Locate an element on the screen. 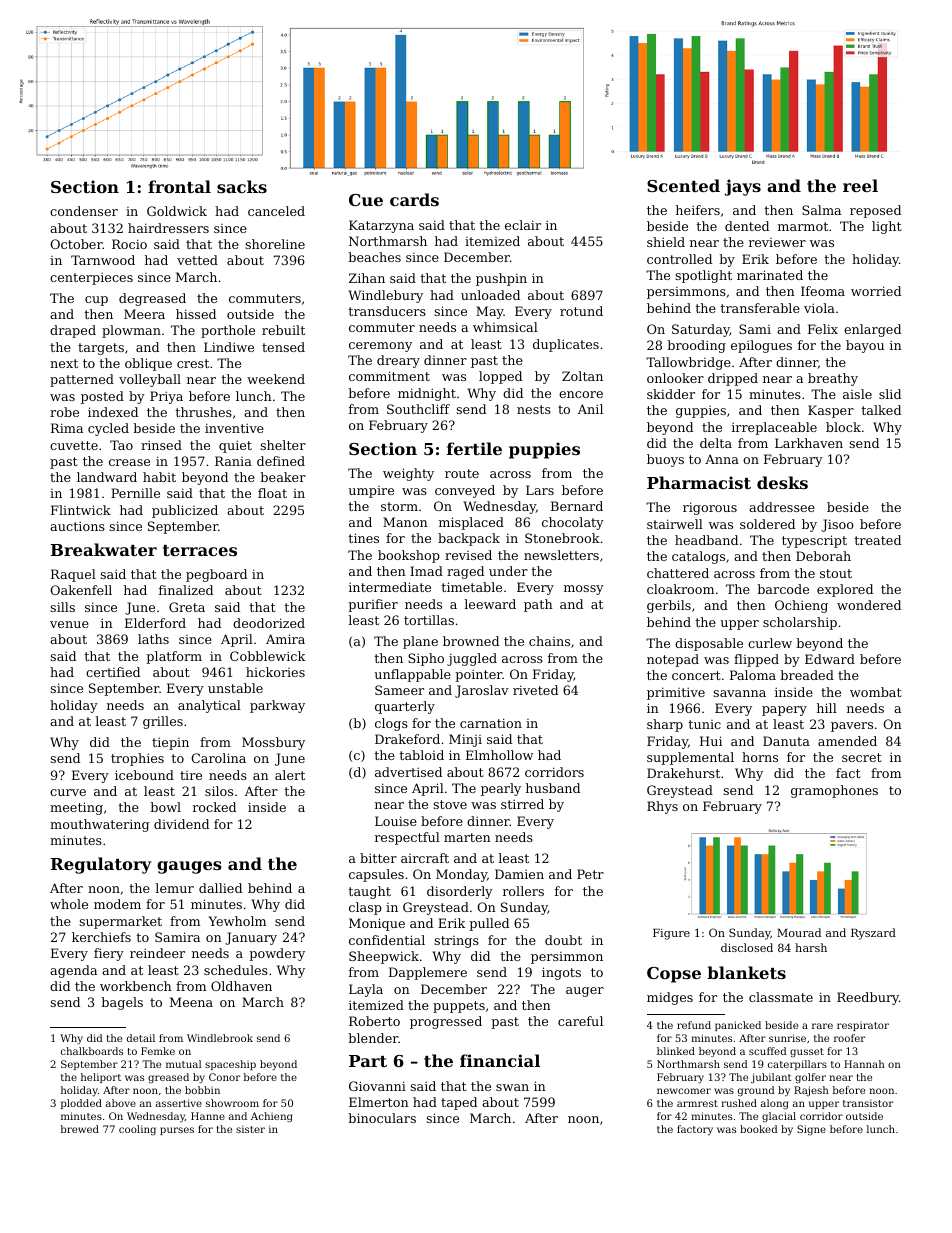 The image size is (952, 1233). sacks is located at coordinates (242, 186).
